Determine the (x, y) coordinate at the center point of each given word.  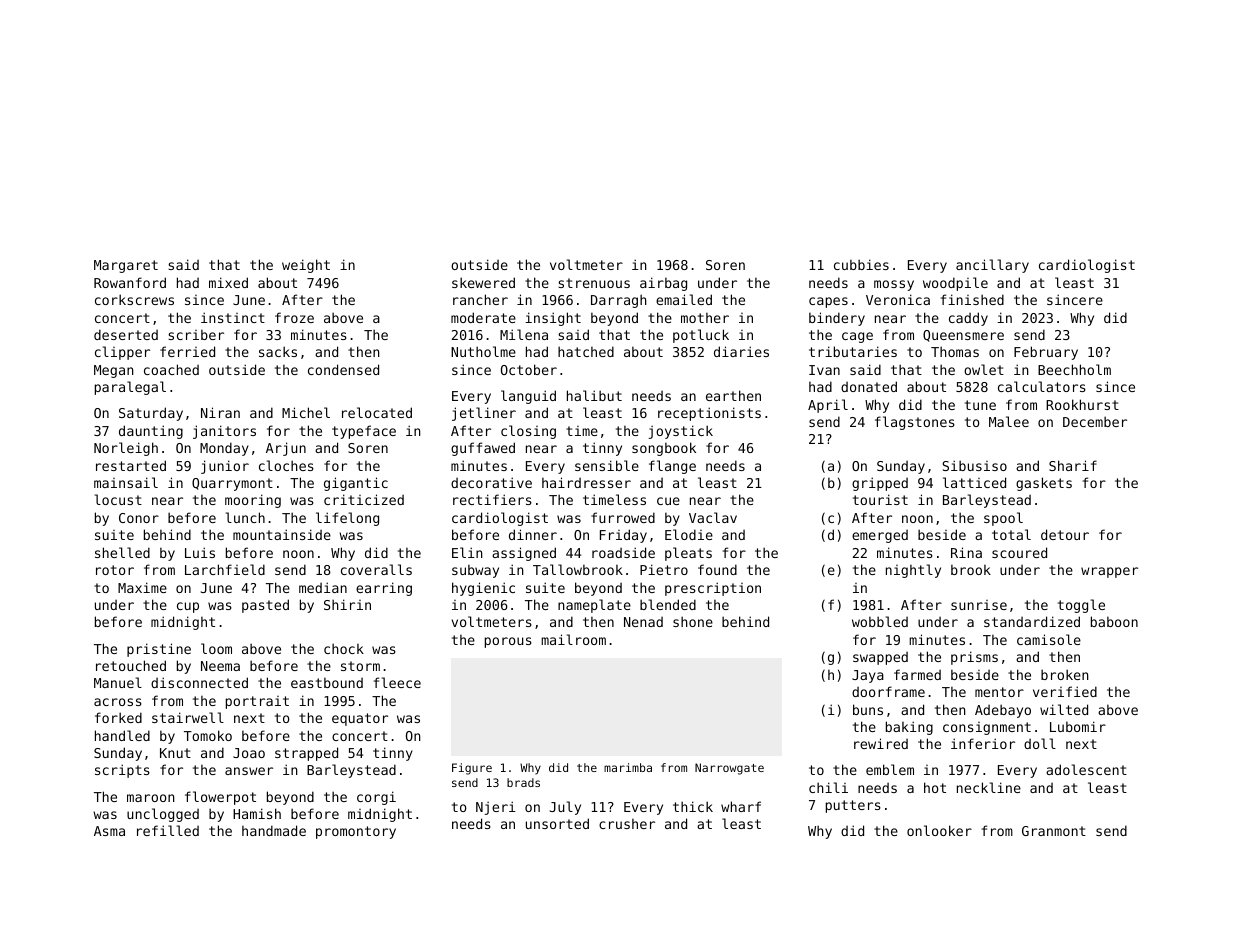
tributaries (853, 351)
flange (672, 467)
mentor (999, 692)
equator (360, 719)
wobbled (880, 621)
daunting (151, 432)
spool (1003, 519)
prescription (713, 589)
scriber (196, 335)
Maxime (142, 587)
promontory (356, 832)
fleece (397, 682)
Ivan (824, 370)
